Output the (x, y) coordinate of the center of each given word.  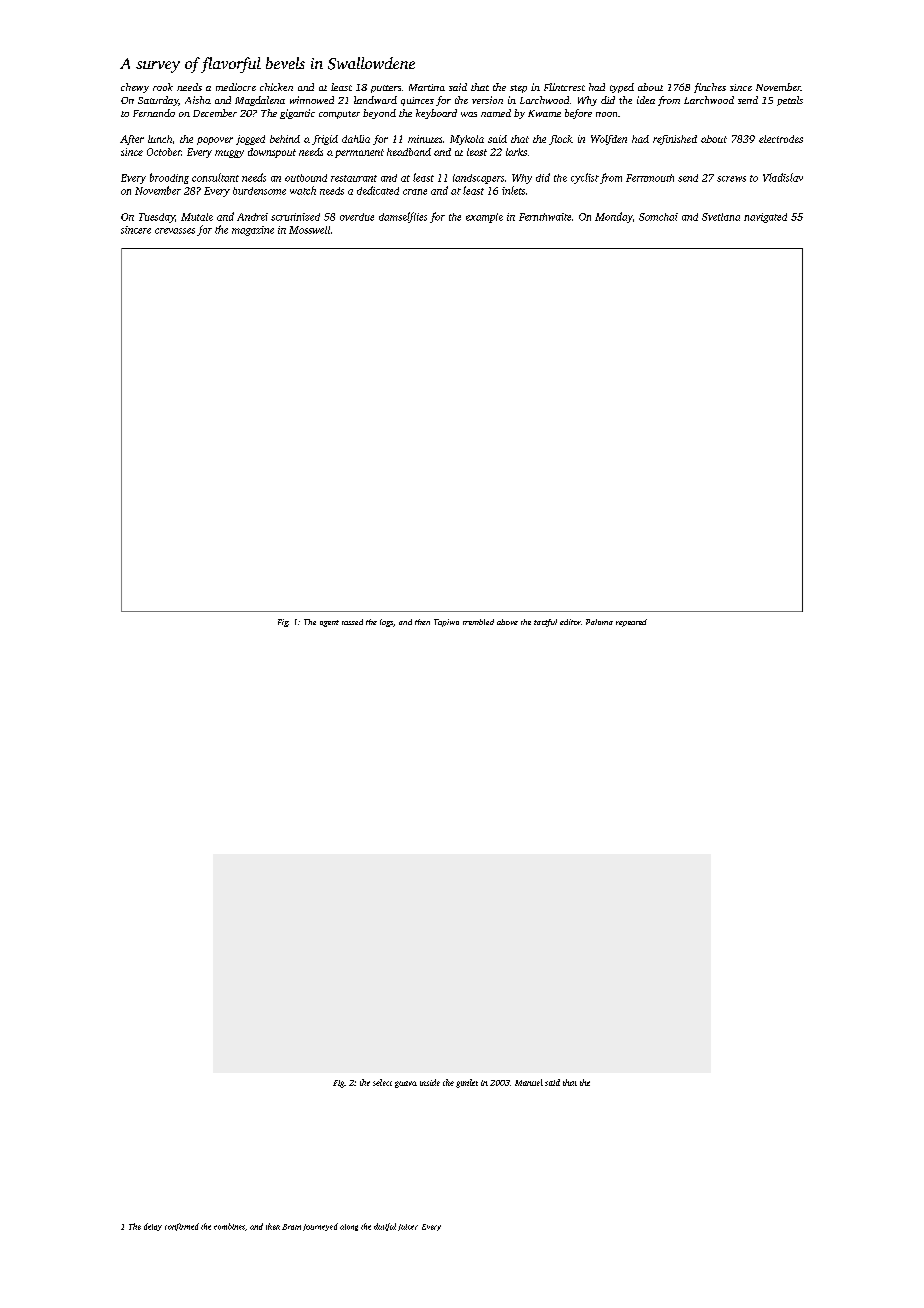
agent (329, 623)
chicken (276, 87)
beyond (379, 114)
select (382, 1082)
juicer (408, 1227)
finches (710, 88)
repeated (631, 623)
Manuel (529, 1082)
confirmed (182, 1227)
